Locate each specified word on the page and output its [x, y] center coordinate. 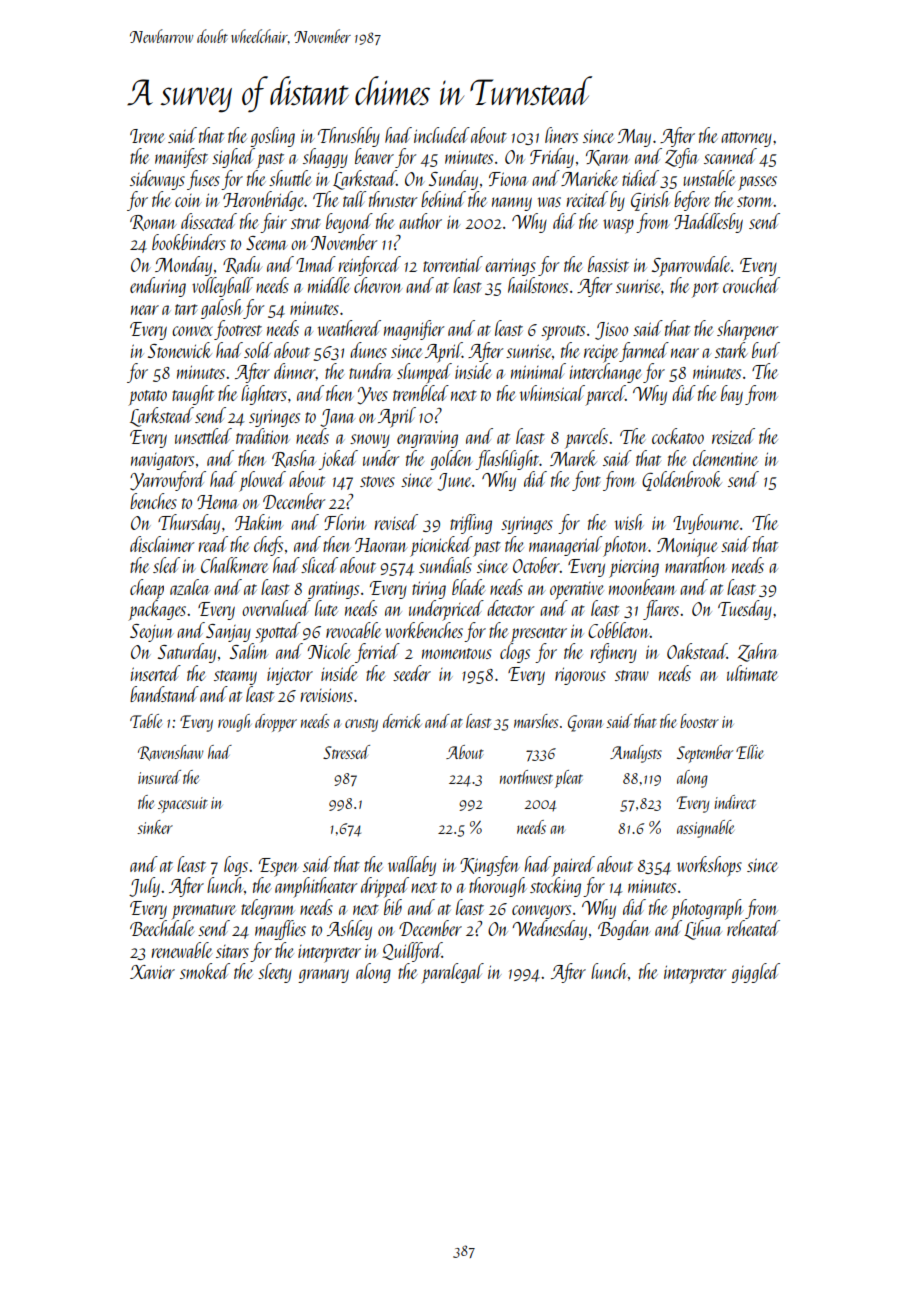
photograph [707, 909]
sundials [445, 565]
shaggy [325, 158]
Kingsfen [490, 866]
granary [323, 976]
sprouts [563, 333]
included [442, 135]
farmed [644, 352]
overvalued [276, 608]
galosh [222, 309]
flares [661, 610]
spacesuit [183, 805]
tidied [640, 178]
